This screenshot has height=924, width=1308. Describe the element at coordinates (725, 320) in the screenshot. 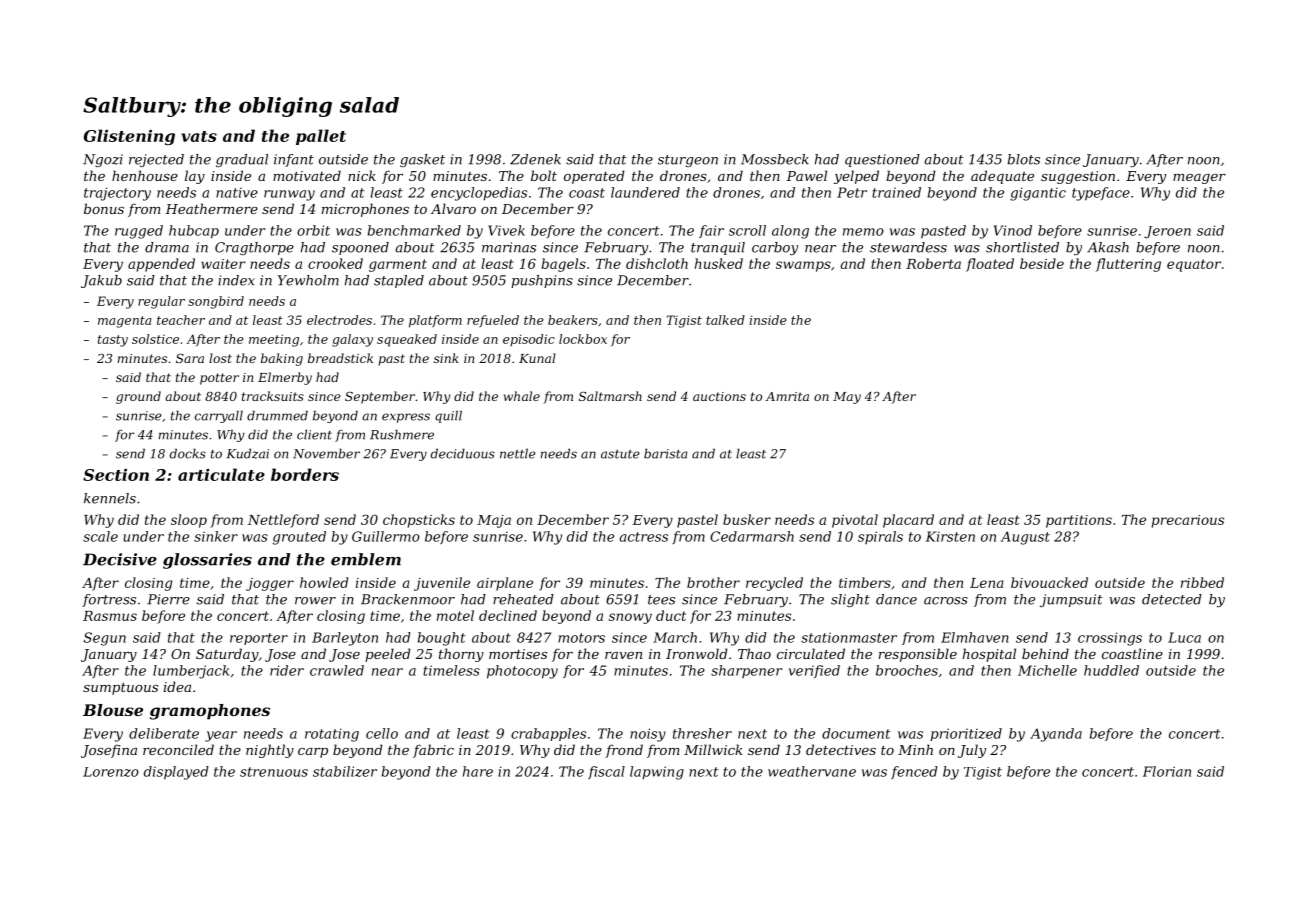

I see `talked` at that location.
